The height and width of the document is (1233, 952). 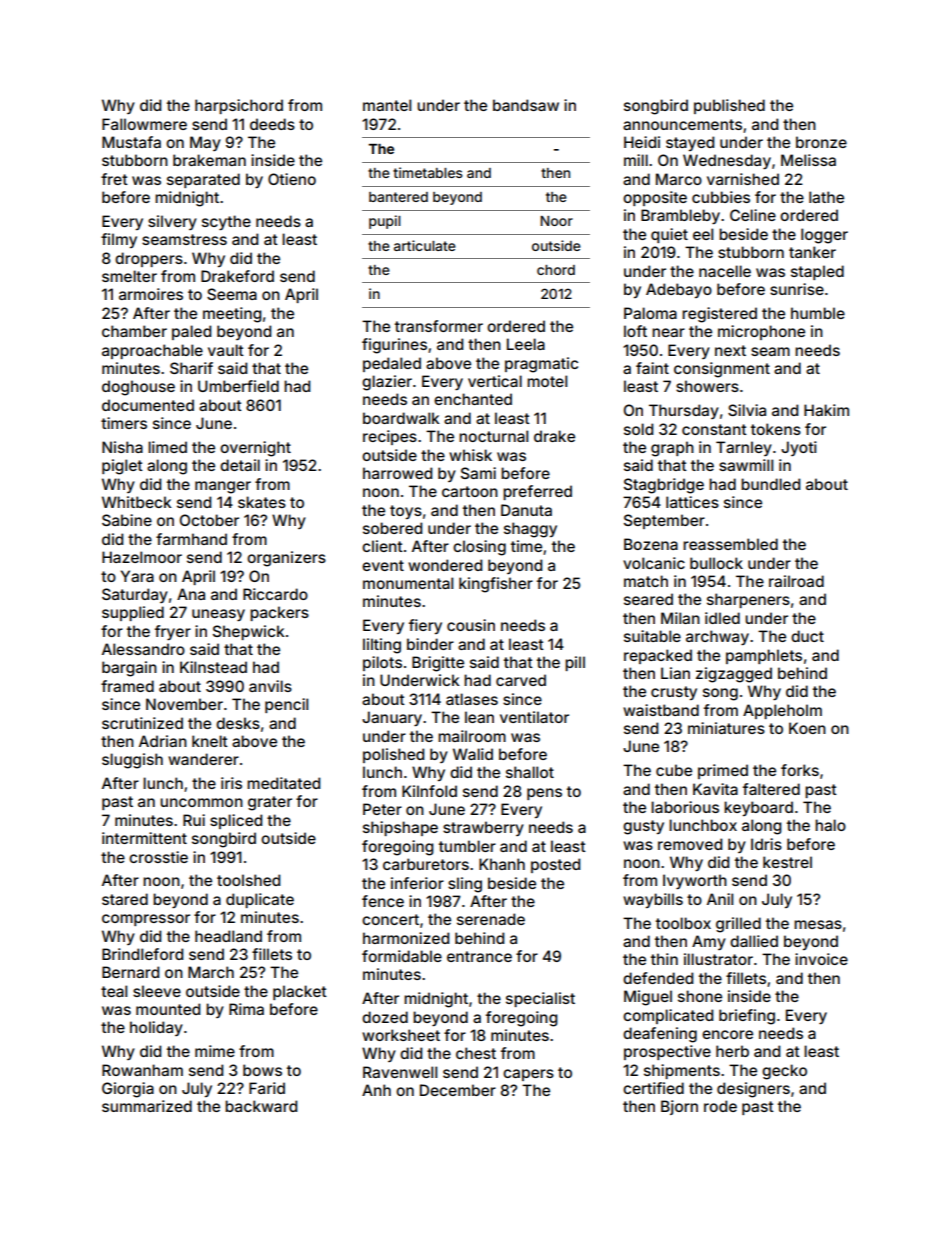 What do you see at coordinates (201, 802) in the document?
I see `uncommon` at bounding box center [201, 802].
